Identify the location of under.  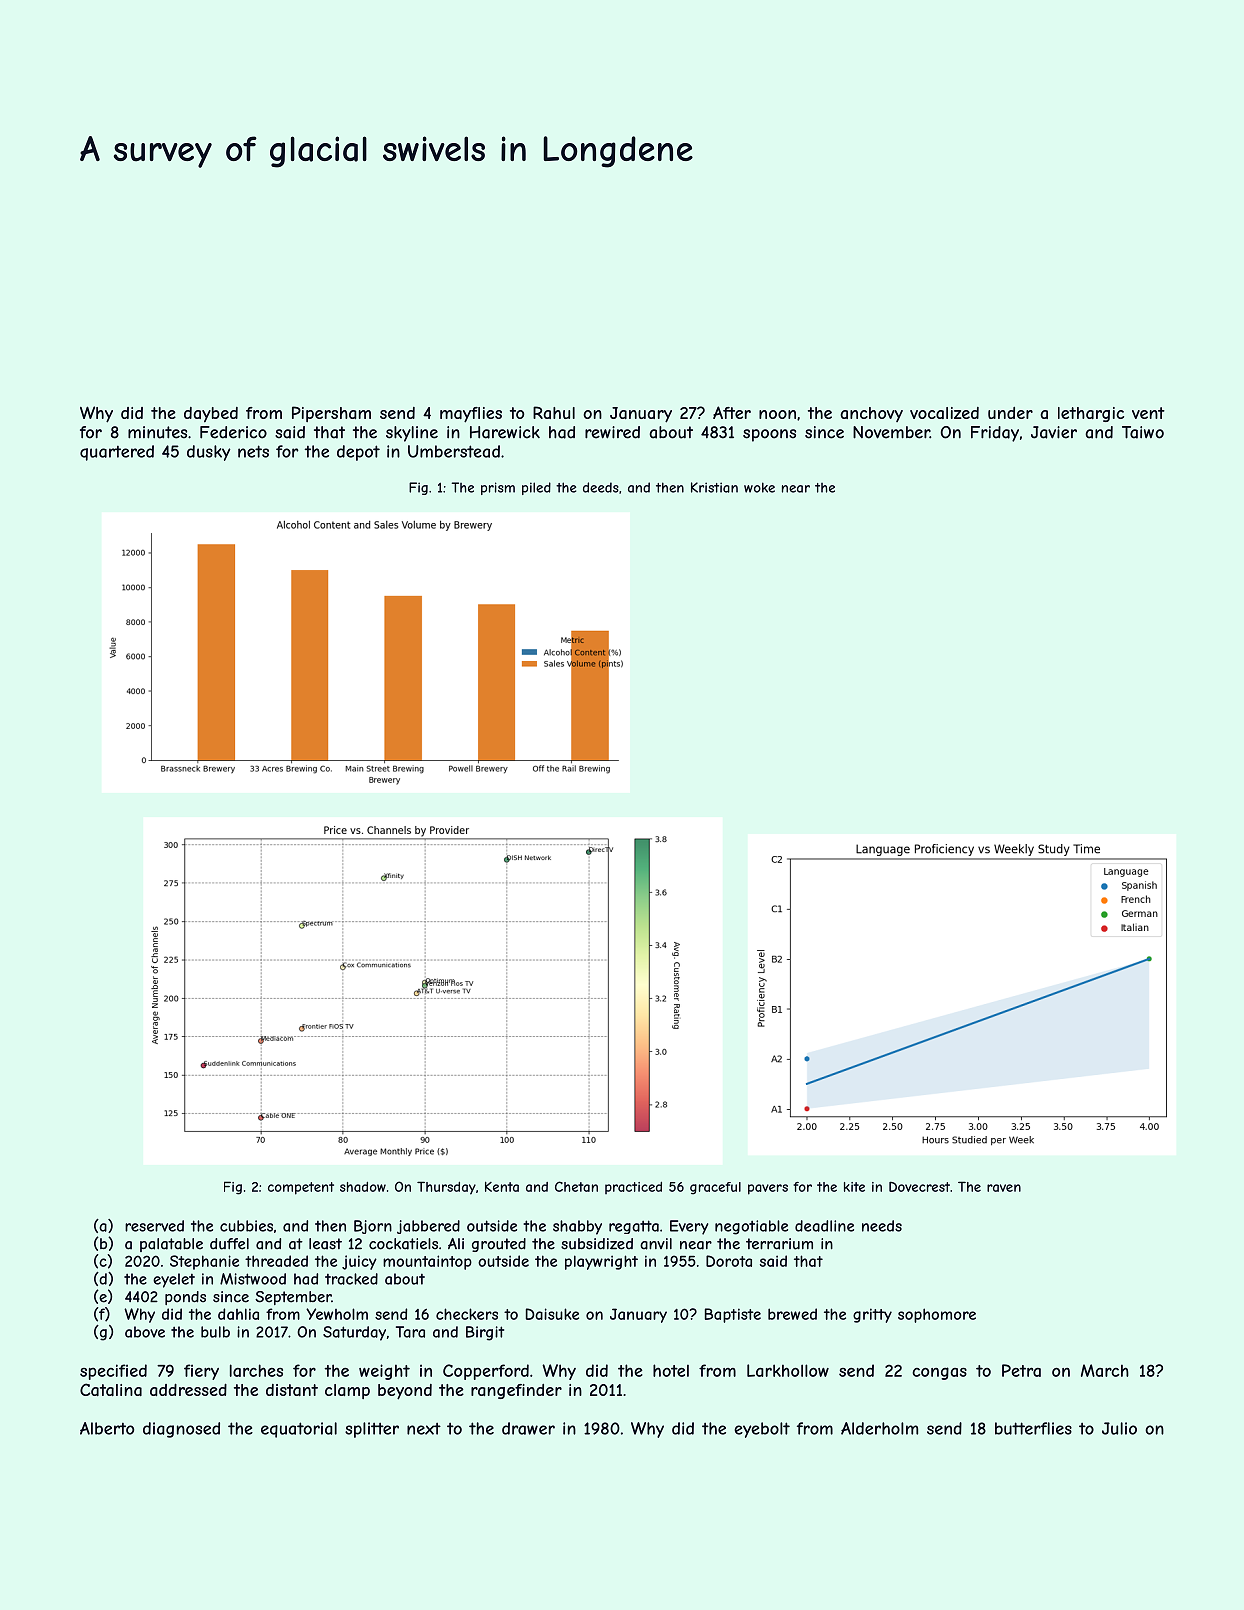
(1010, 413).
